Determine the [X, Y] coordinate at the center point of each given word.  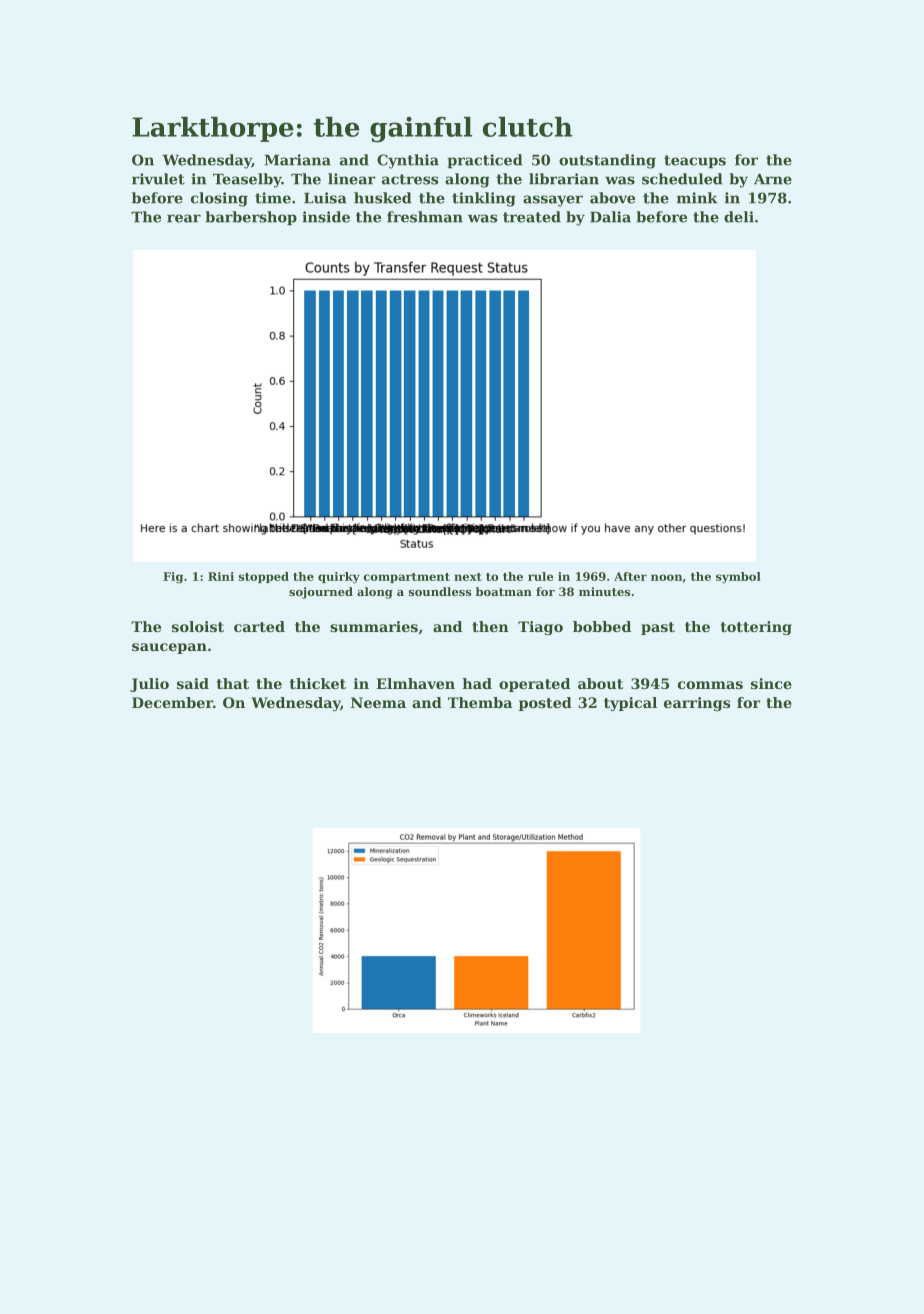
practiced [485, 161]
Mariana [298, 160]
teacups [695, 161]
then [490, 626]
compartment [406, 578]
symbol [738, 578]
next [468, 577]
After [630, 576]
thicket [318, 683]
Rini [221, 576]
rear [184, 218]
